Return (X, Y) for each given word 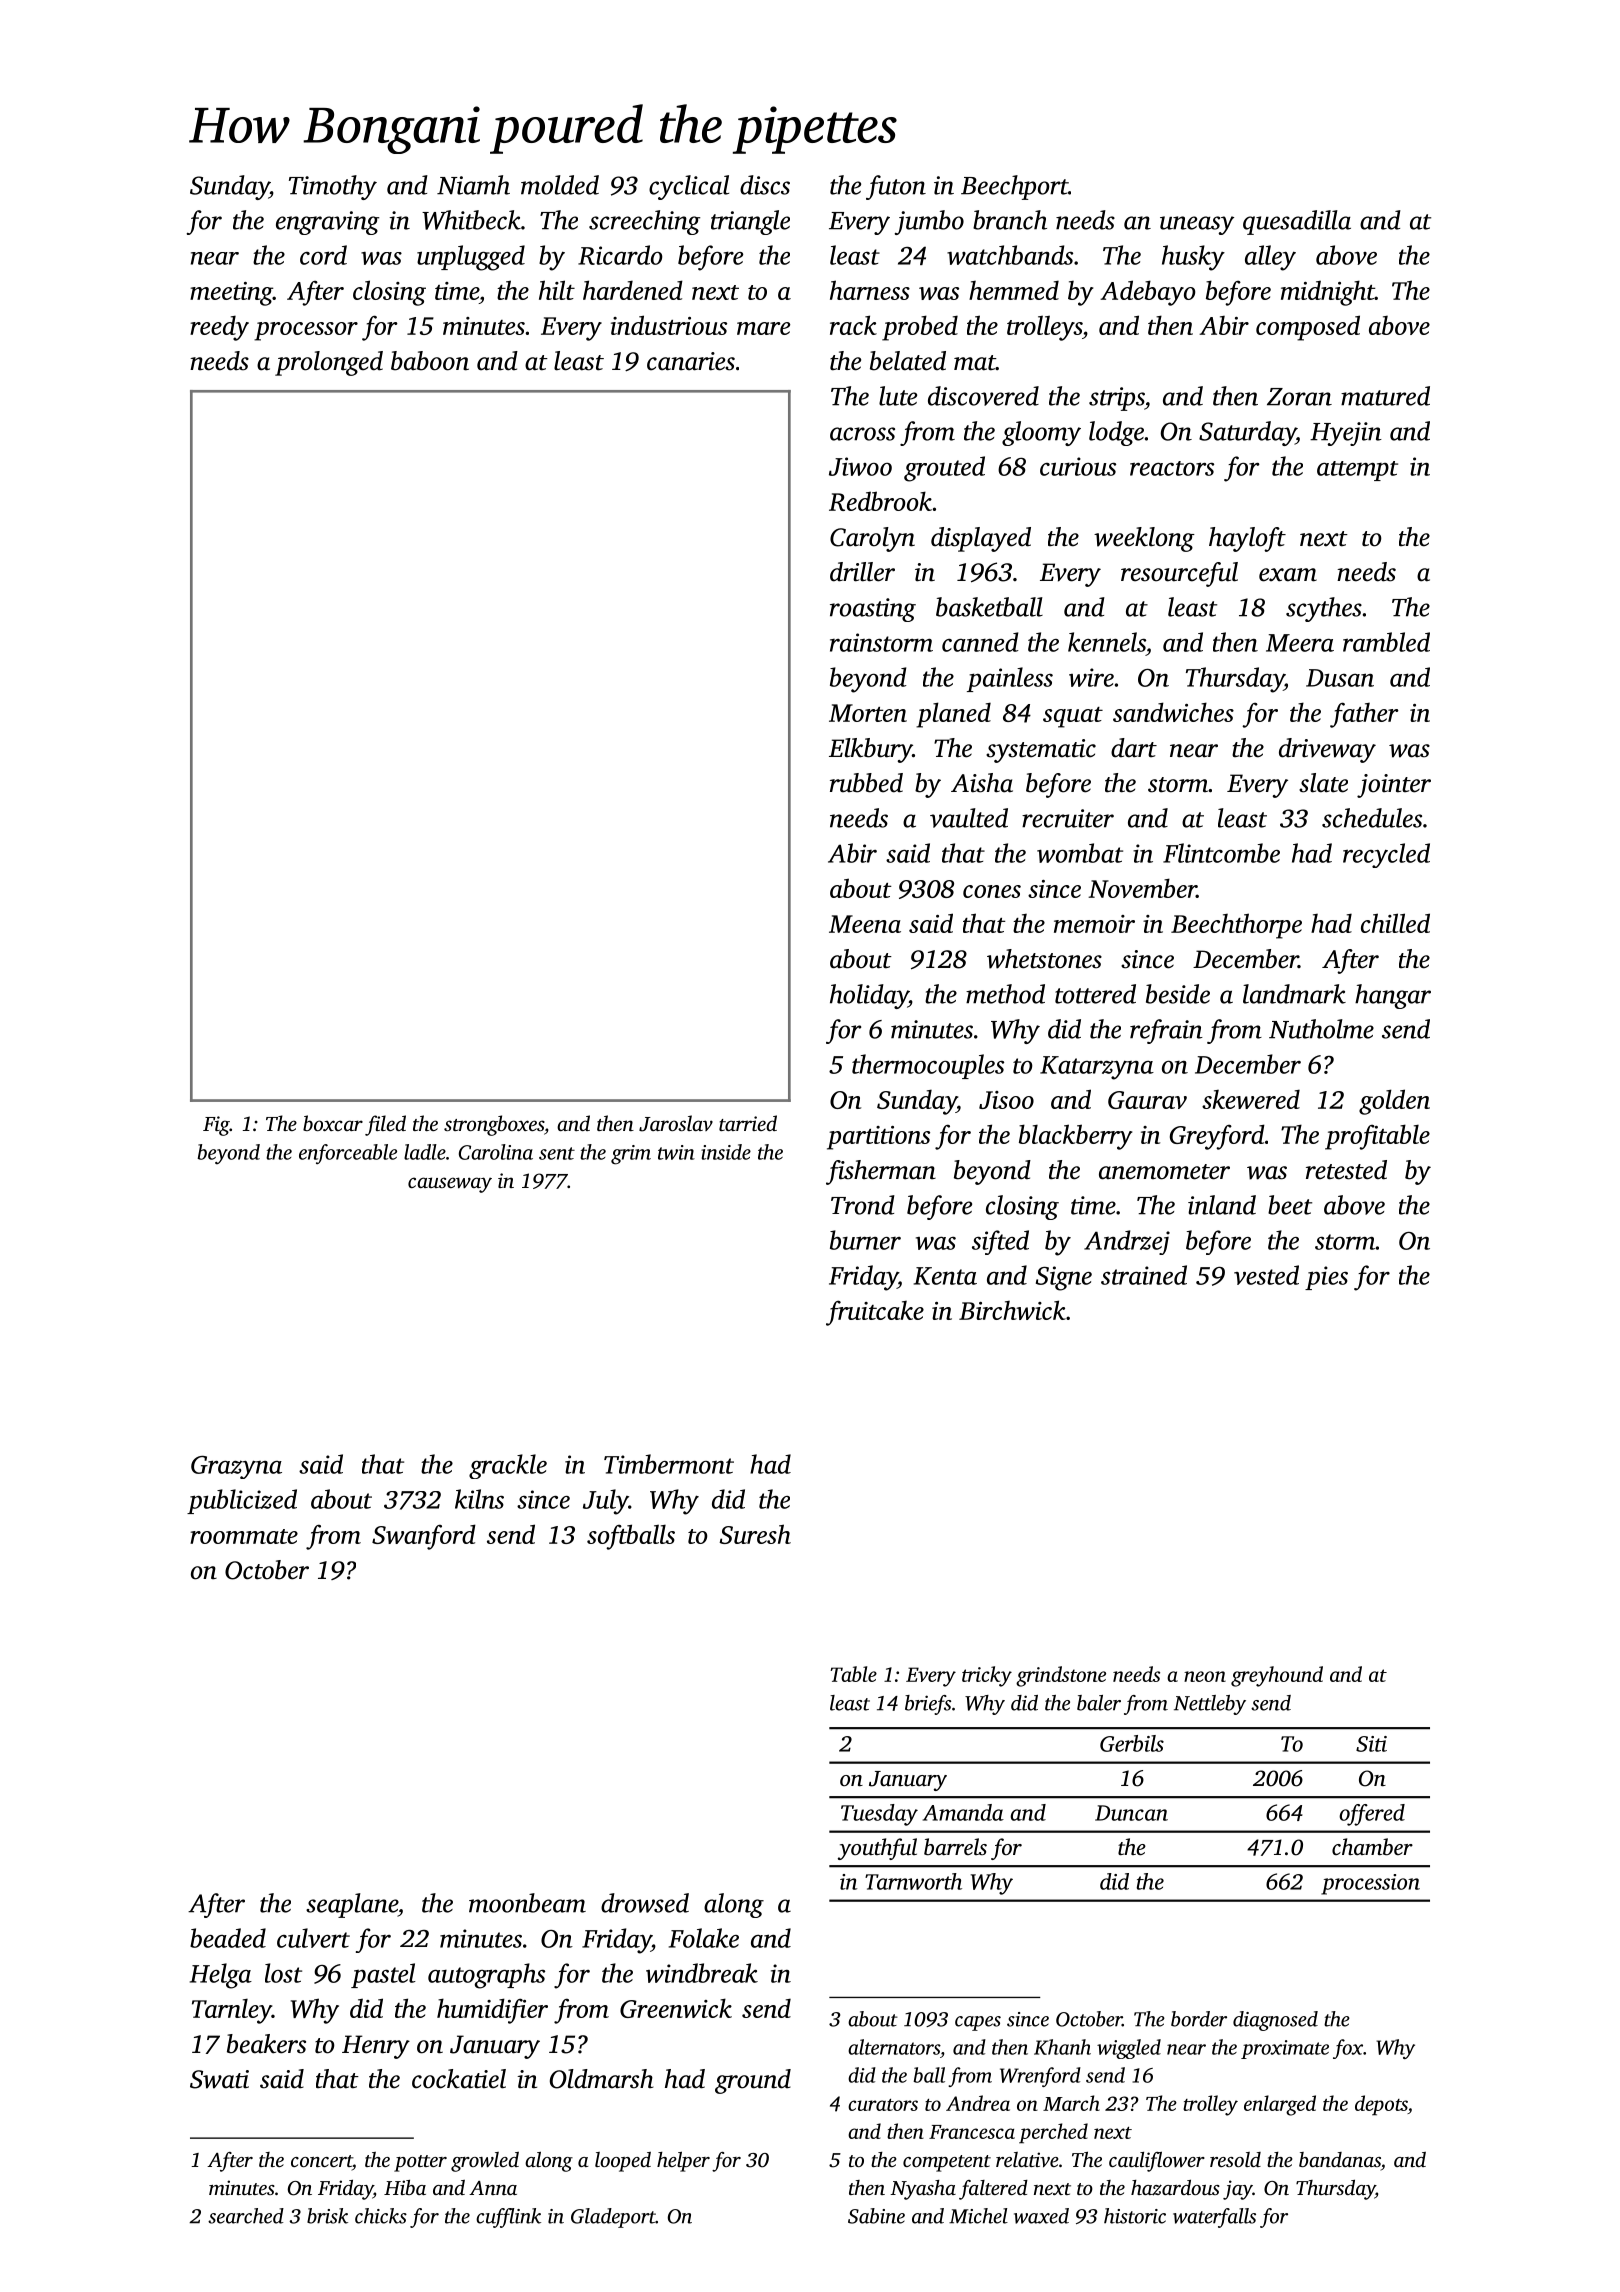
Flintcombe (1221, 853)
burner (865, 1240)
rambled (1386, 642)
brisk (327, 2216)
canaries (691, 361)
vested (1266, 1275)
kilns (479, 1499)
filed (385, 1125)
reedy (219, 328)
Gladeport (613, 2218)
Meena (865, 924)
